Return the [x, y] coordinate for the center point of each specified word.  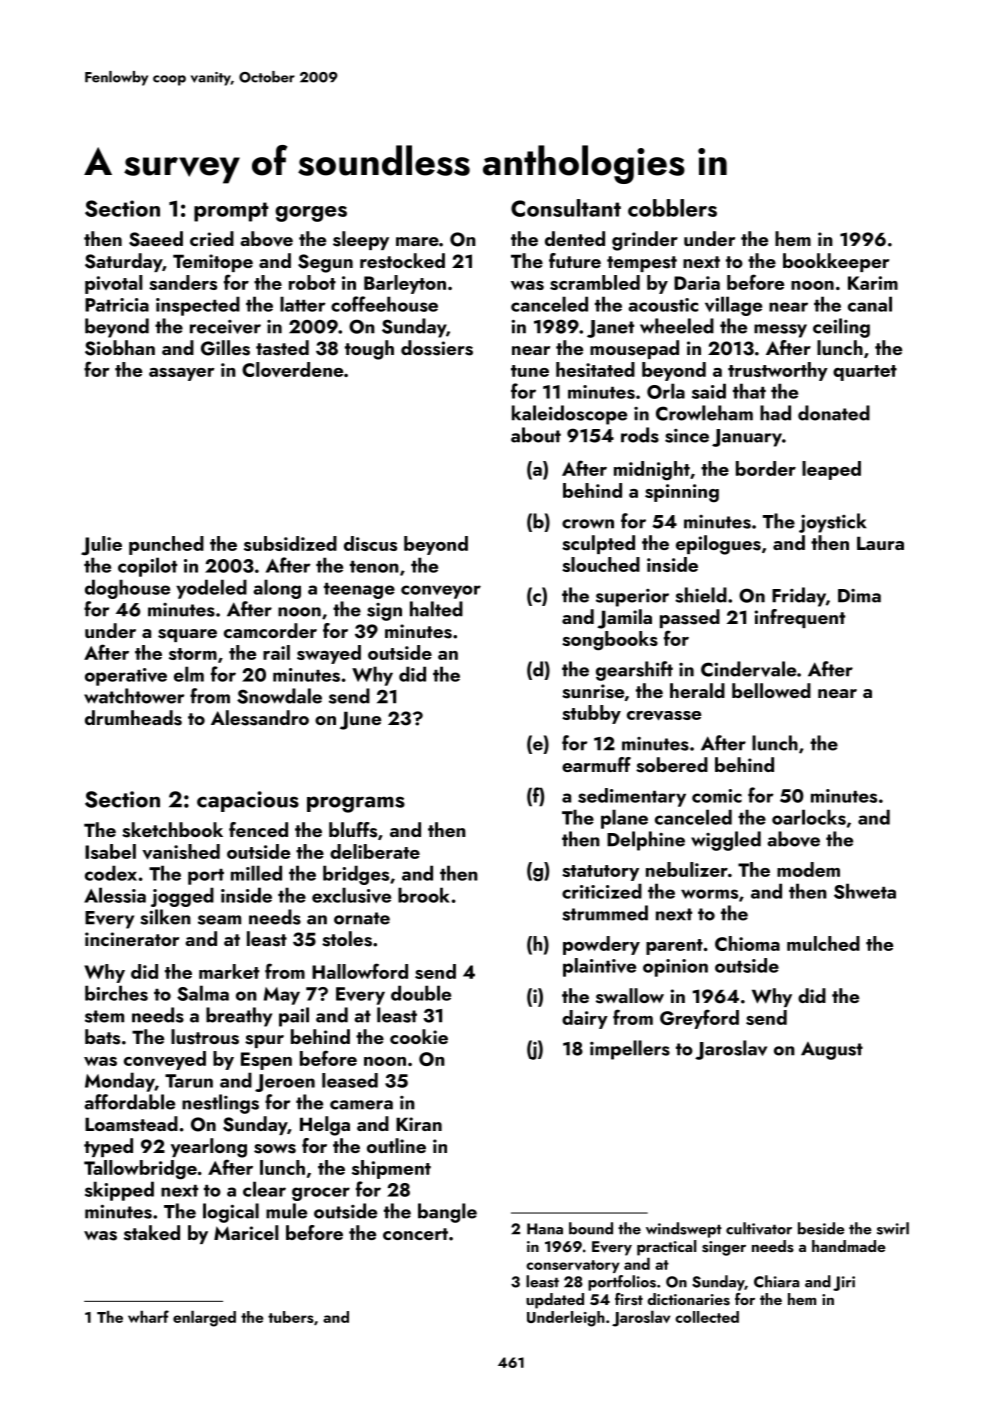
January [747, 438]
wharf [148, 1316]
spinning [682, 493]
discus [370, 543]
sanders [183, 282]
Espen [266, 1061]
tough [369, 350]
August [832, 1051]
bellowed [771, 690]
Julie [101, 546]
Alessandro [260, 718]
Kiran [419, 1124]
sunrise [593, 691]
